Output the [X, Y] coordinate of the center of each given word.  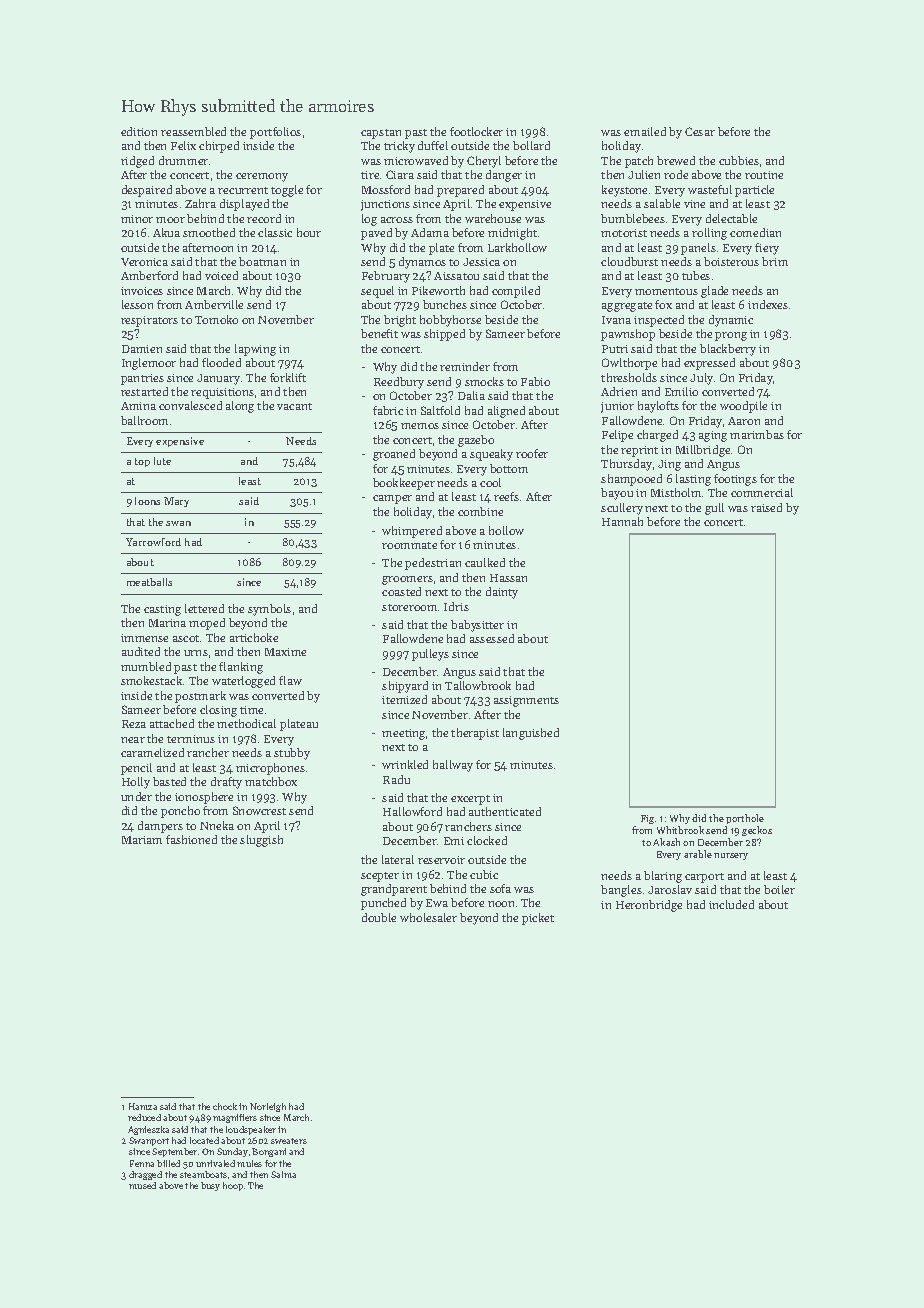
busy [210, 1186]
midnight [512, 234]
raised [766, 507]
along [240, 407]
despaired [147, 191]
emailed [645, 131]
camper [392, 499]
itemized [404, 699]
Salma [283, 1174]
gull [714, 509]
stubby [292, 754]
